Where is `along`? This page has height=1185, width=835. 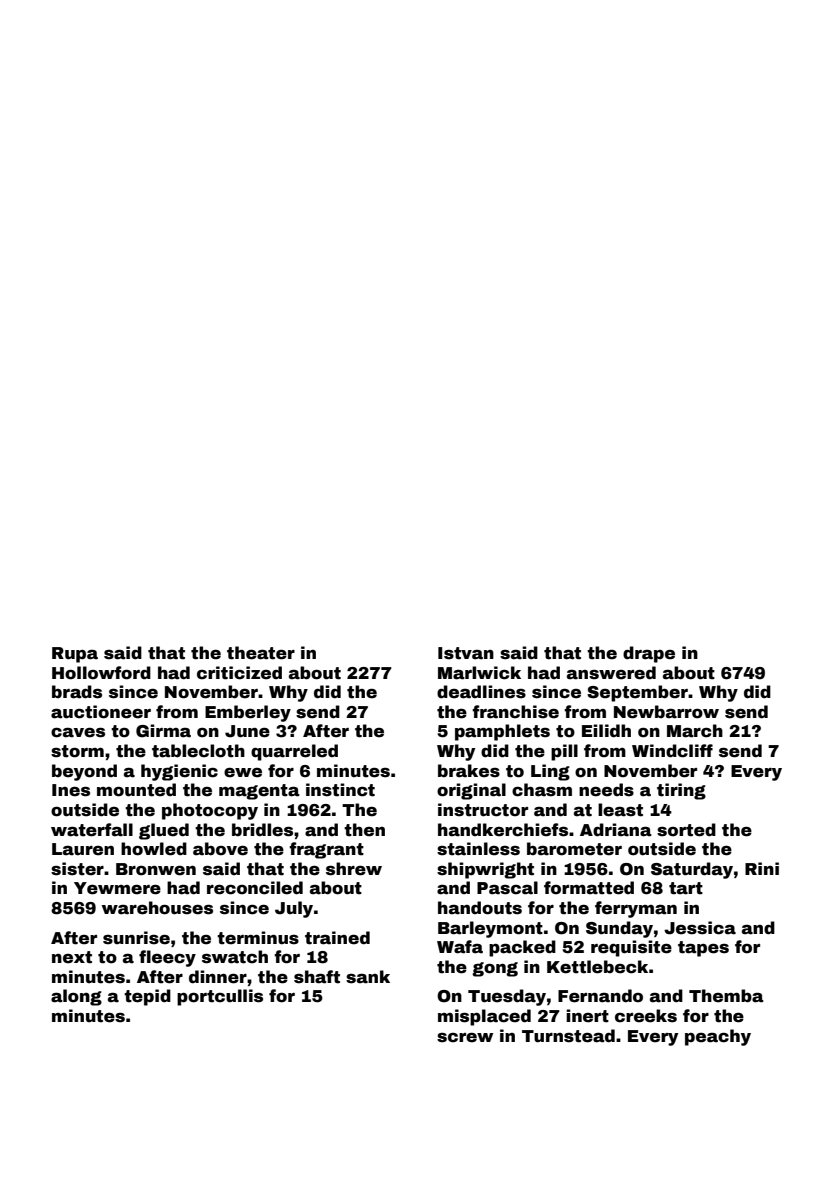
along is located at coordinates (76, 997).
